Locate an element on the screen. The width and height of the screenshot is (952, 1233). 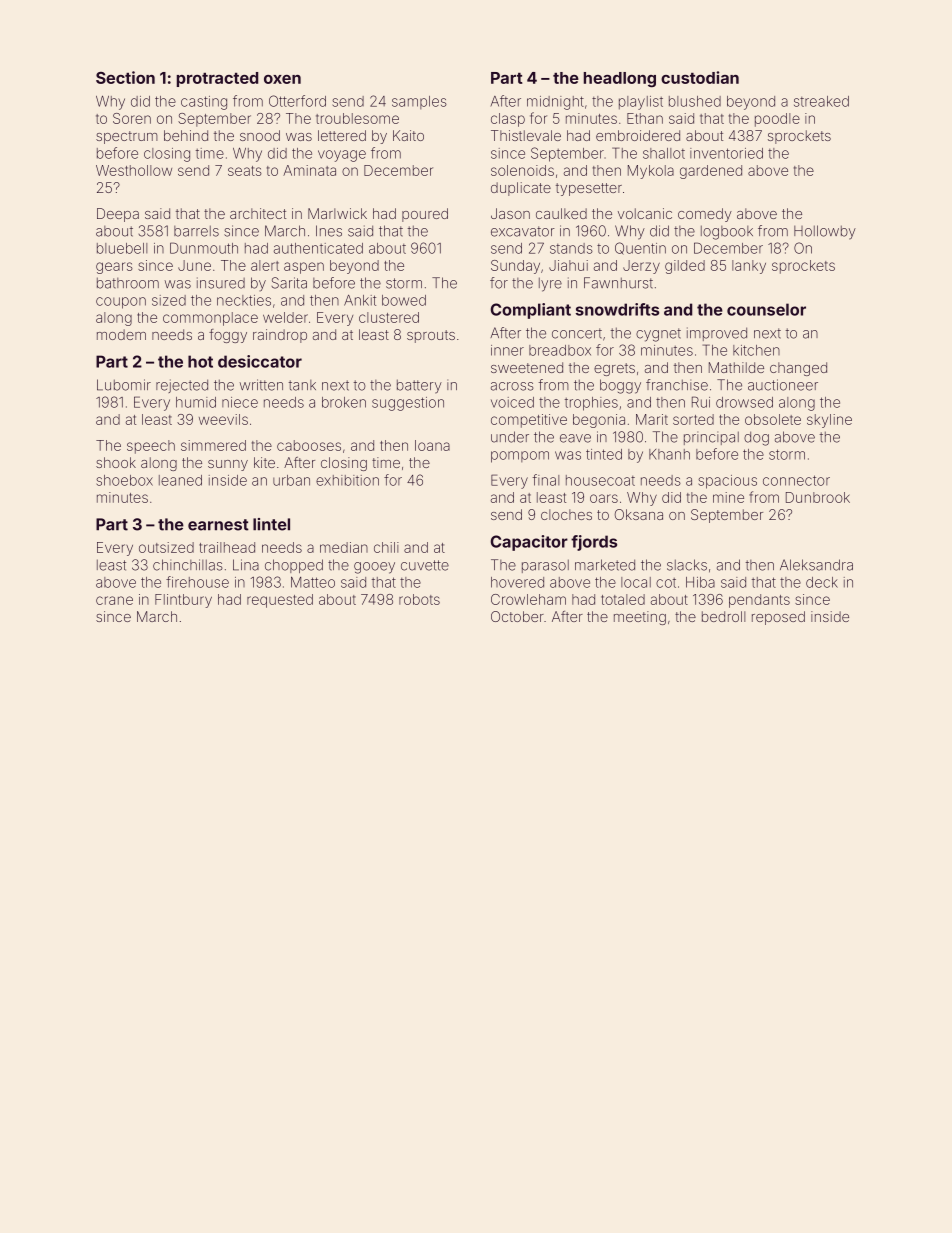
commonplace is located at coordinates (210, 319).
